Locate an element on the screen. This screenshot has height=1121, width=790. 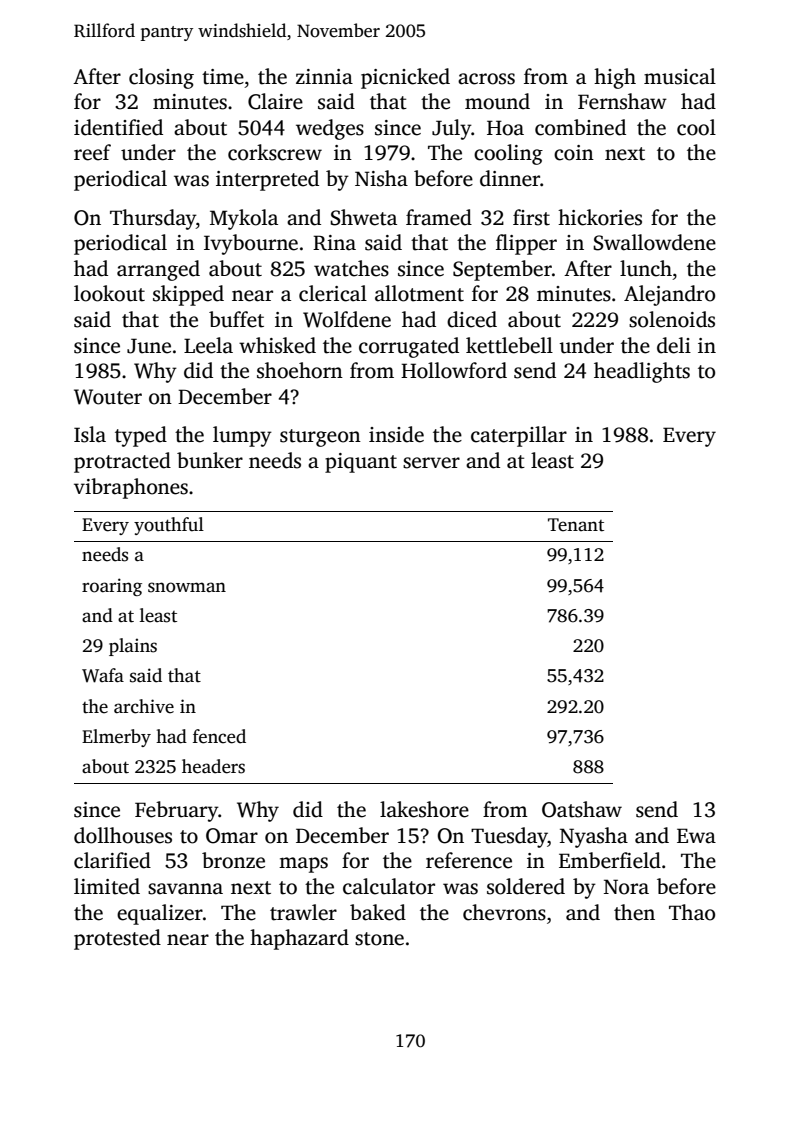
high is located at coordinates (615, 78).
